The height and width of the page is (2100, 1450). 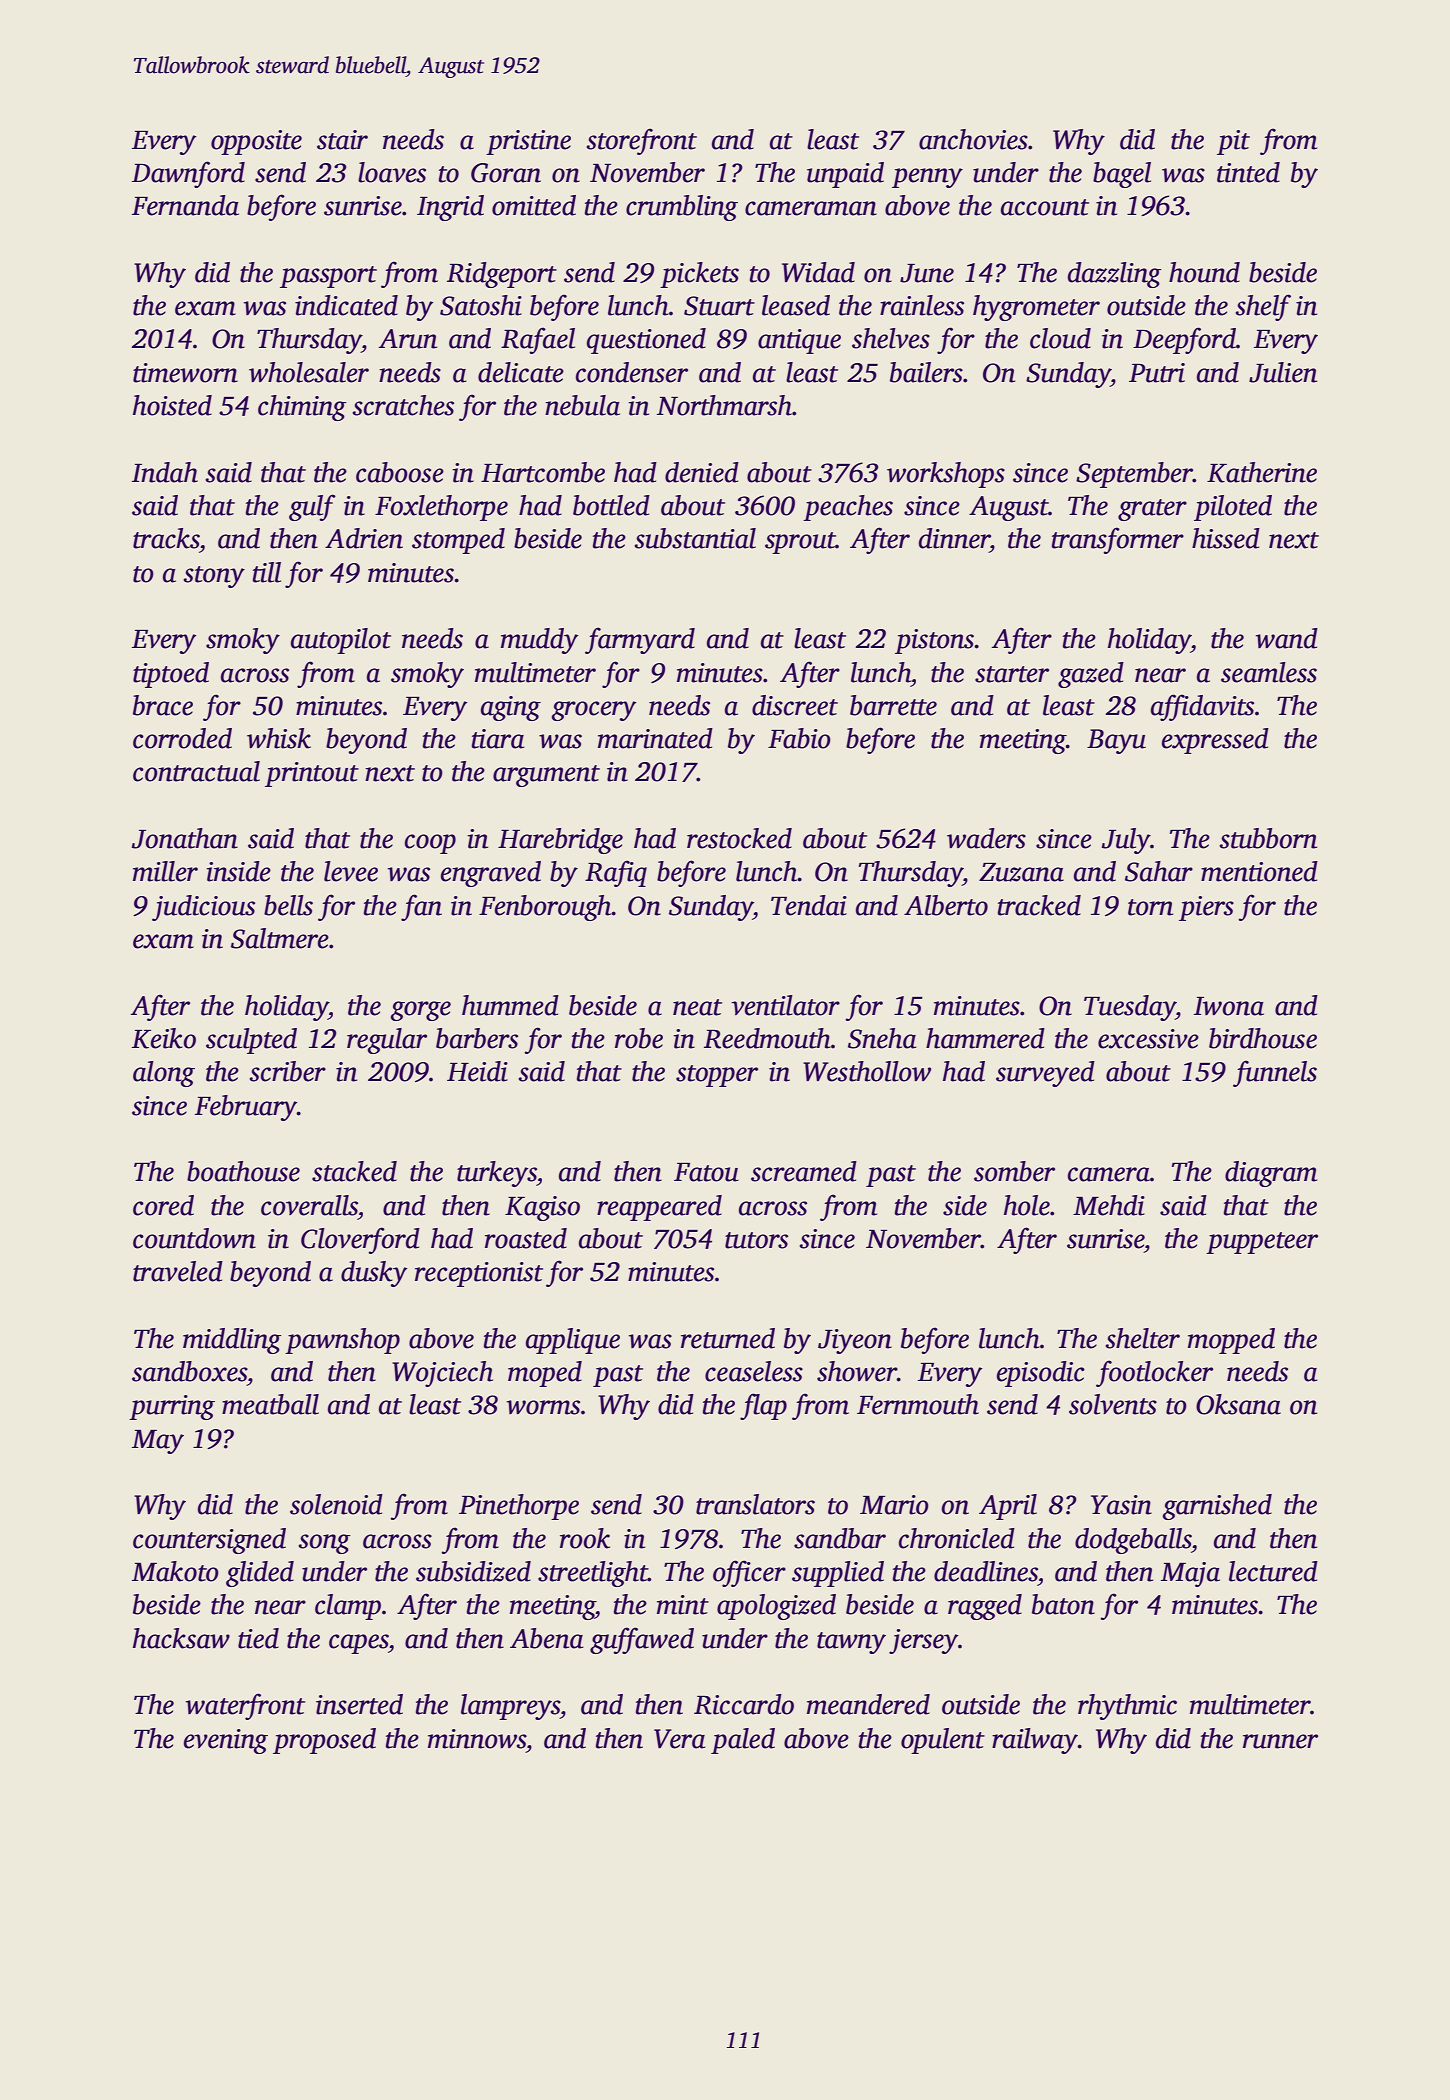 What do you see at coordinates (164, 1074) in the page?
I see `along` at bounding box center [164, 1074].
